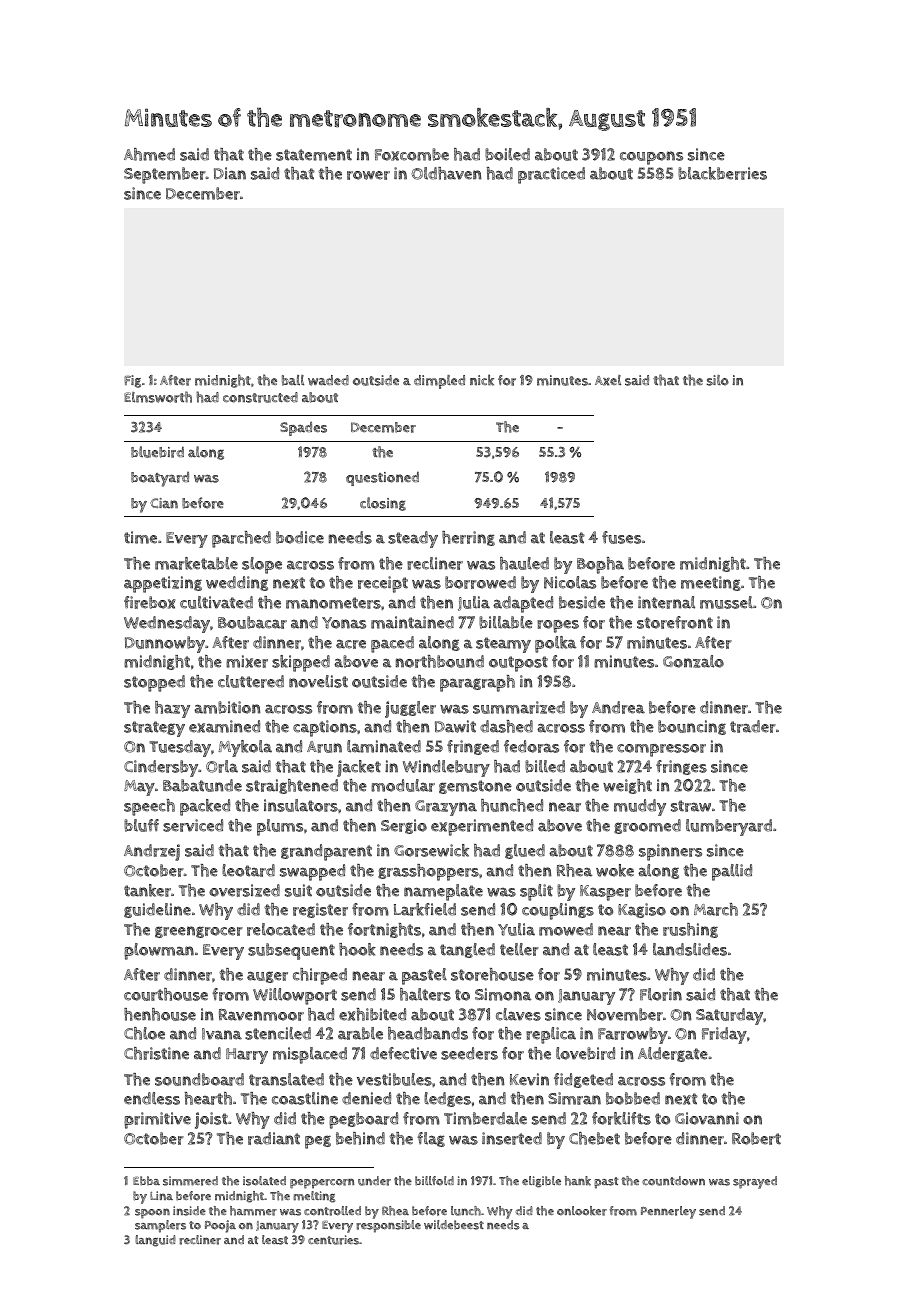 Image resolution: width=908 pixels, height=1316 pixels. I want to click on manometers, so click(333, 603).
